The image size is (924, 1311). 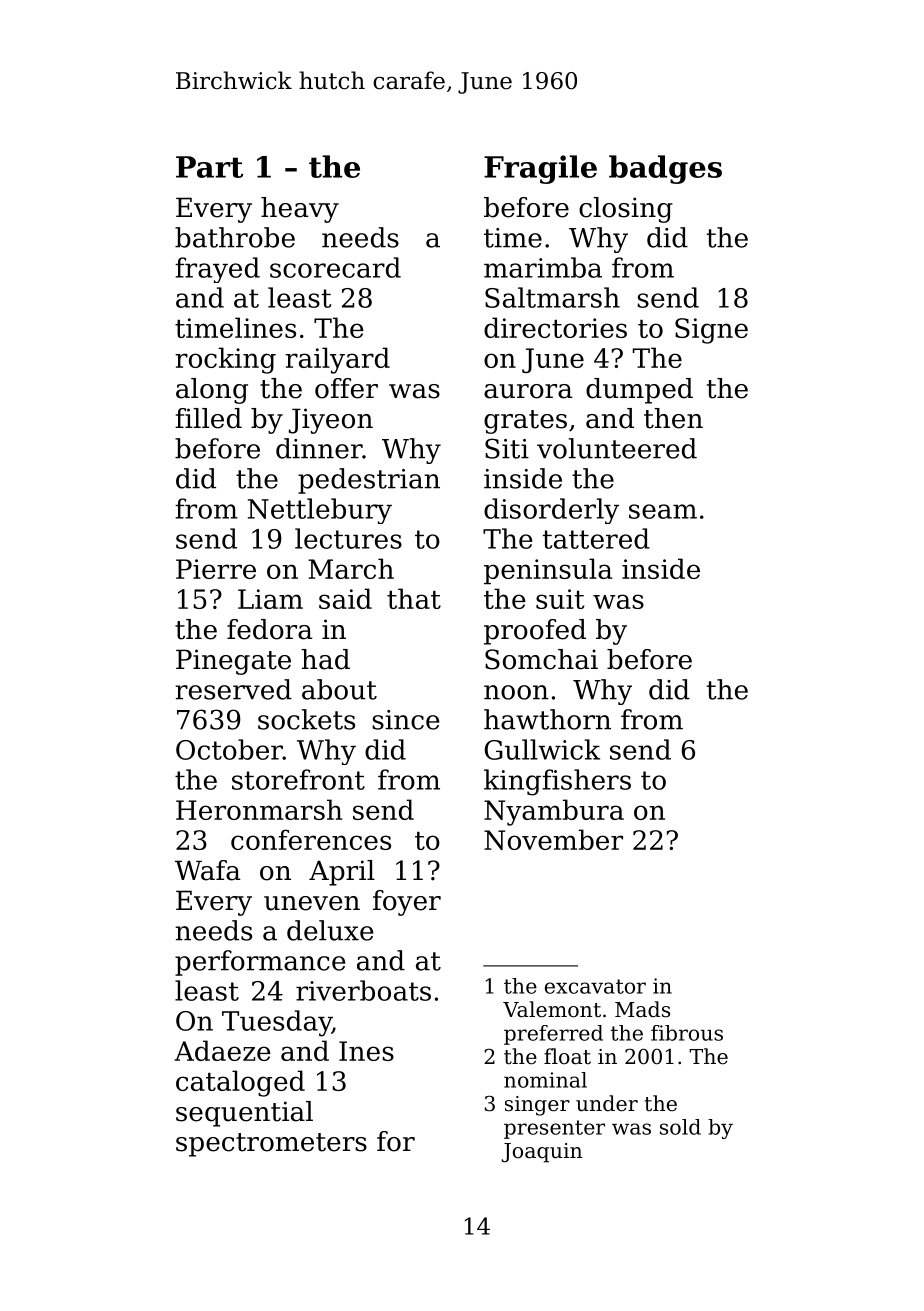 What do you see at coordinates (335, 267) in the screenshot?
I see `scorecard` at bounding box center [335, 267].
